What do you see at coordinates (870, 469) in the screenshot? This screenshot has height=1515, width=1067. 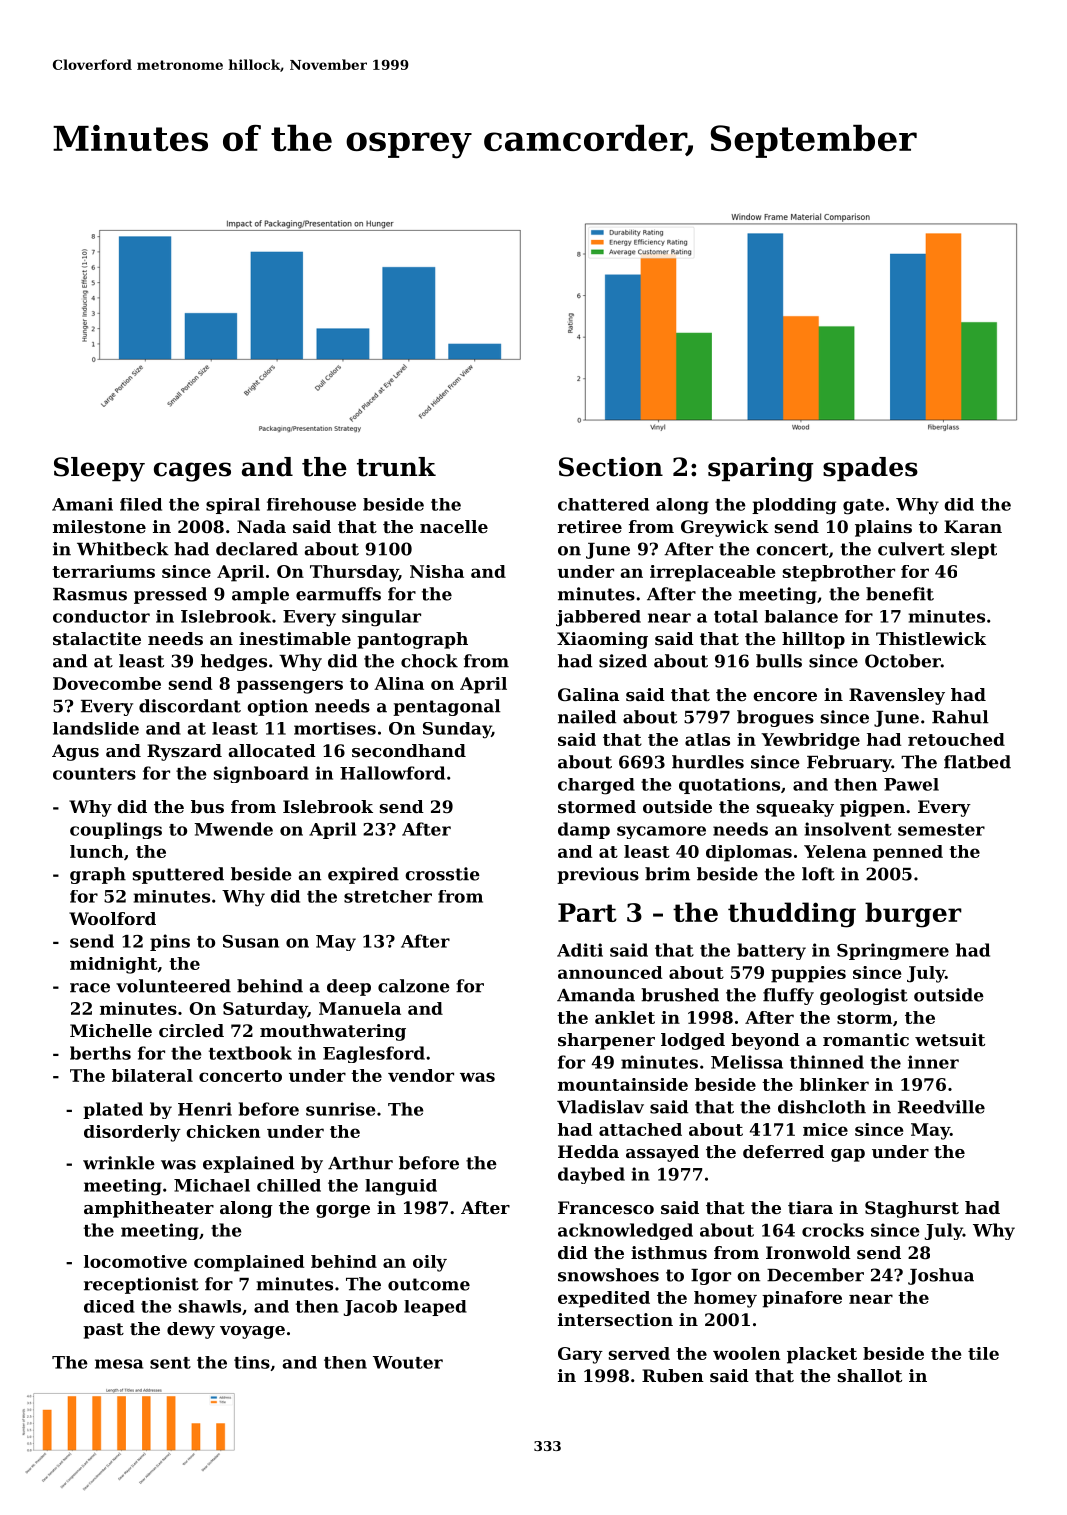 I see `spades` at bounding box center [870, 469].
